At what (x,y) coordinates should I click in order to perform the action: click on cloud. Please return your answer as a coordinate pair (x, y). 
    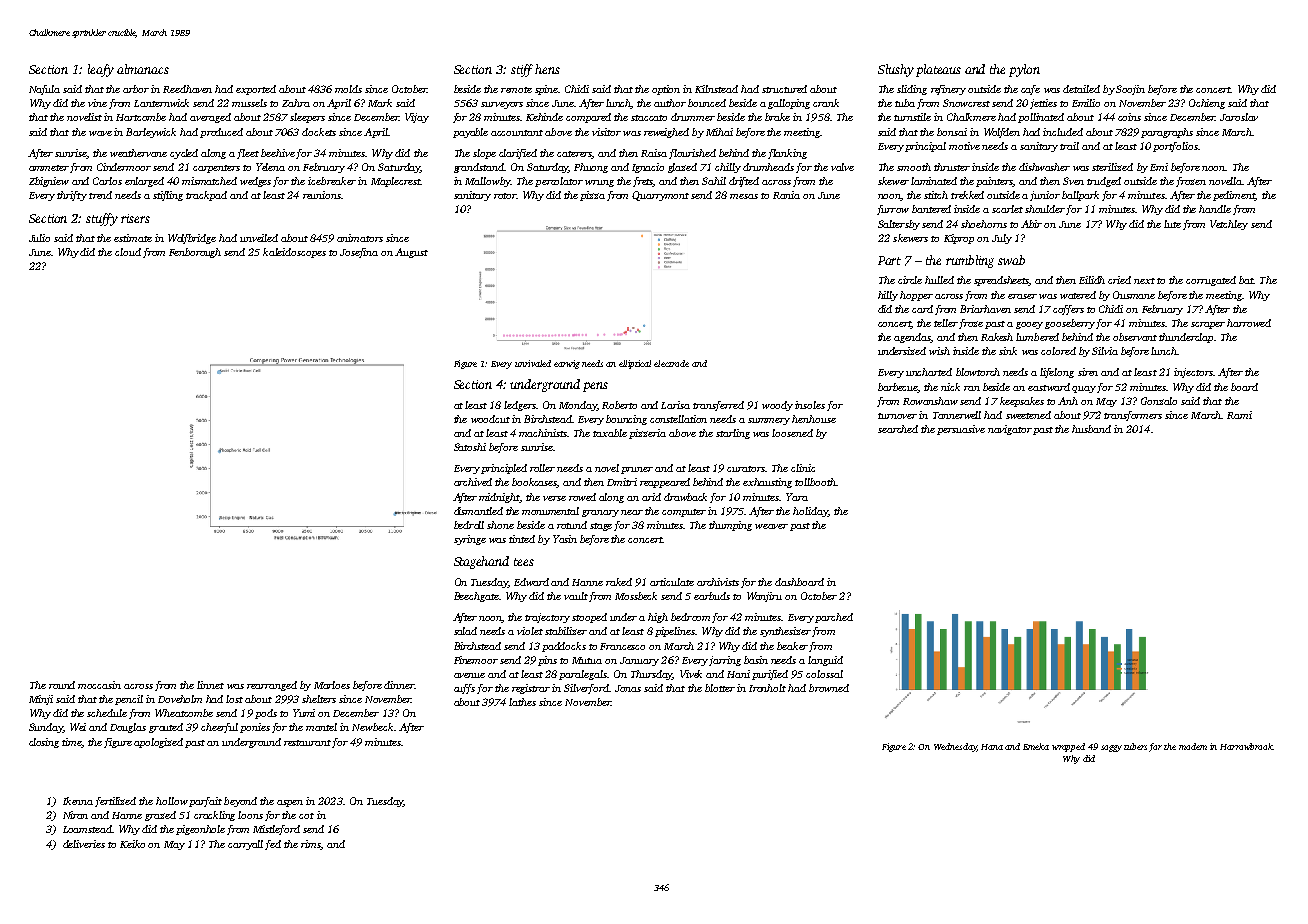
    Looking at the image, I should click on (128, 252).
